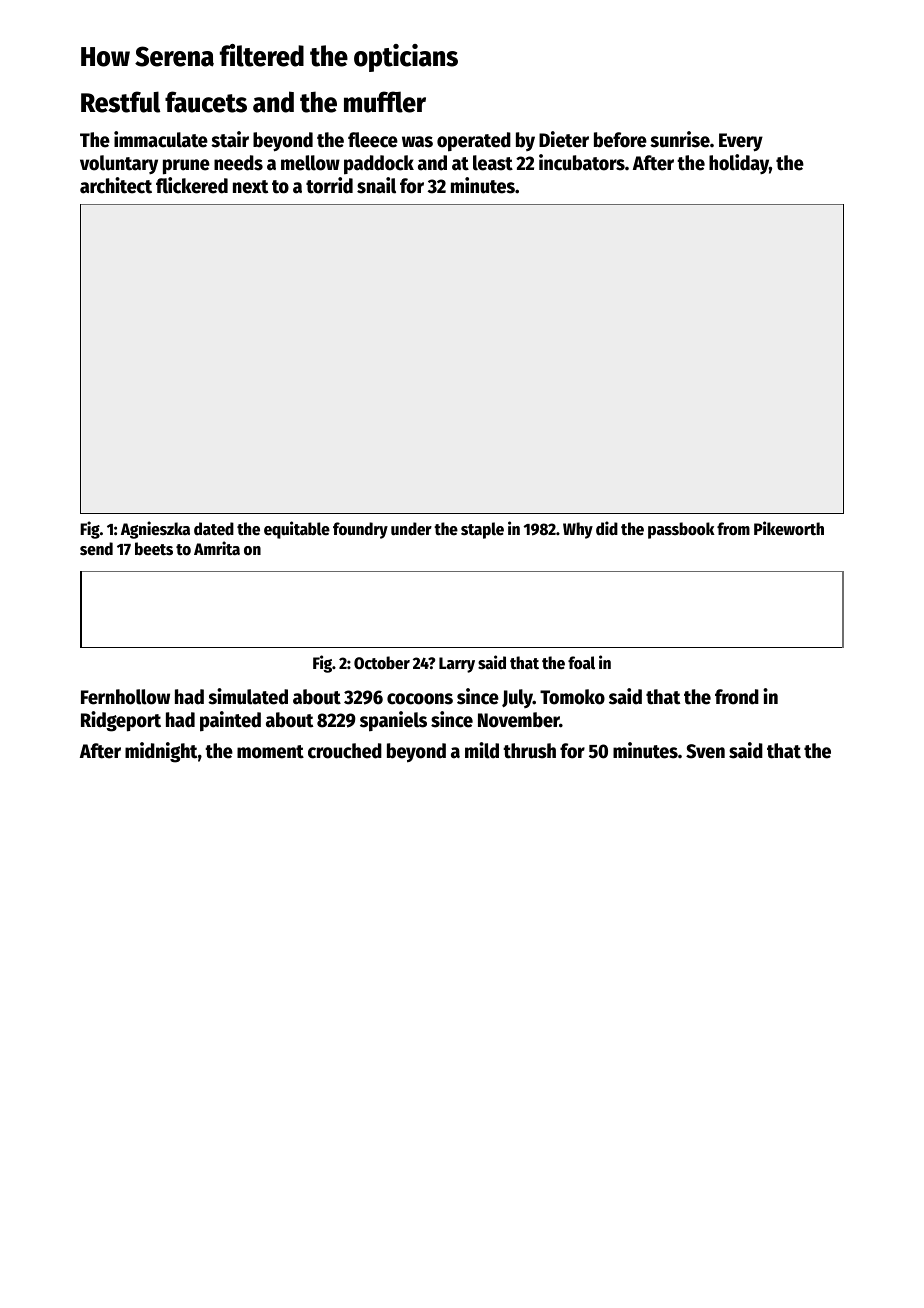 The image size is (924, 1308). Describe the element at coordinates (411, 529) in the page. I see `under` at that location.
